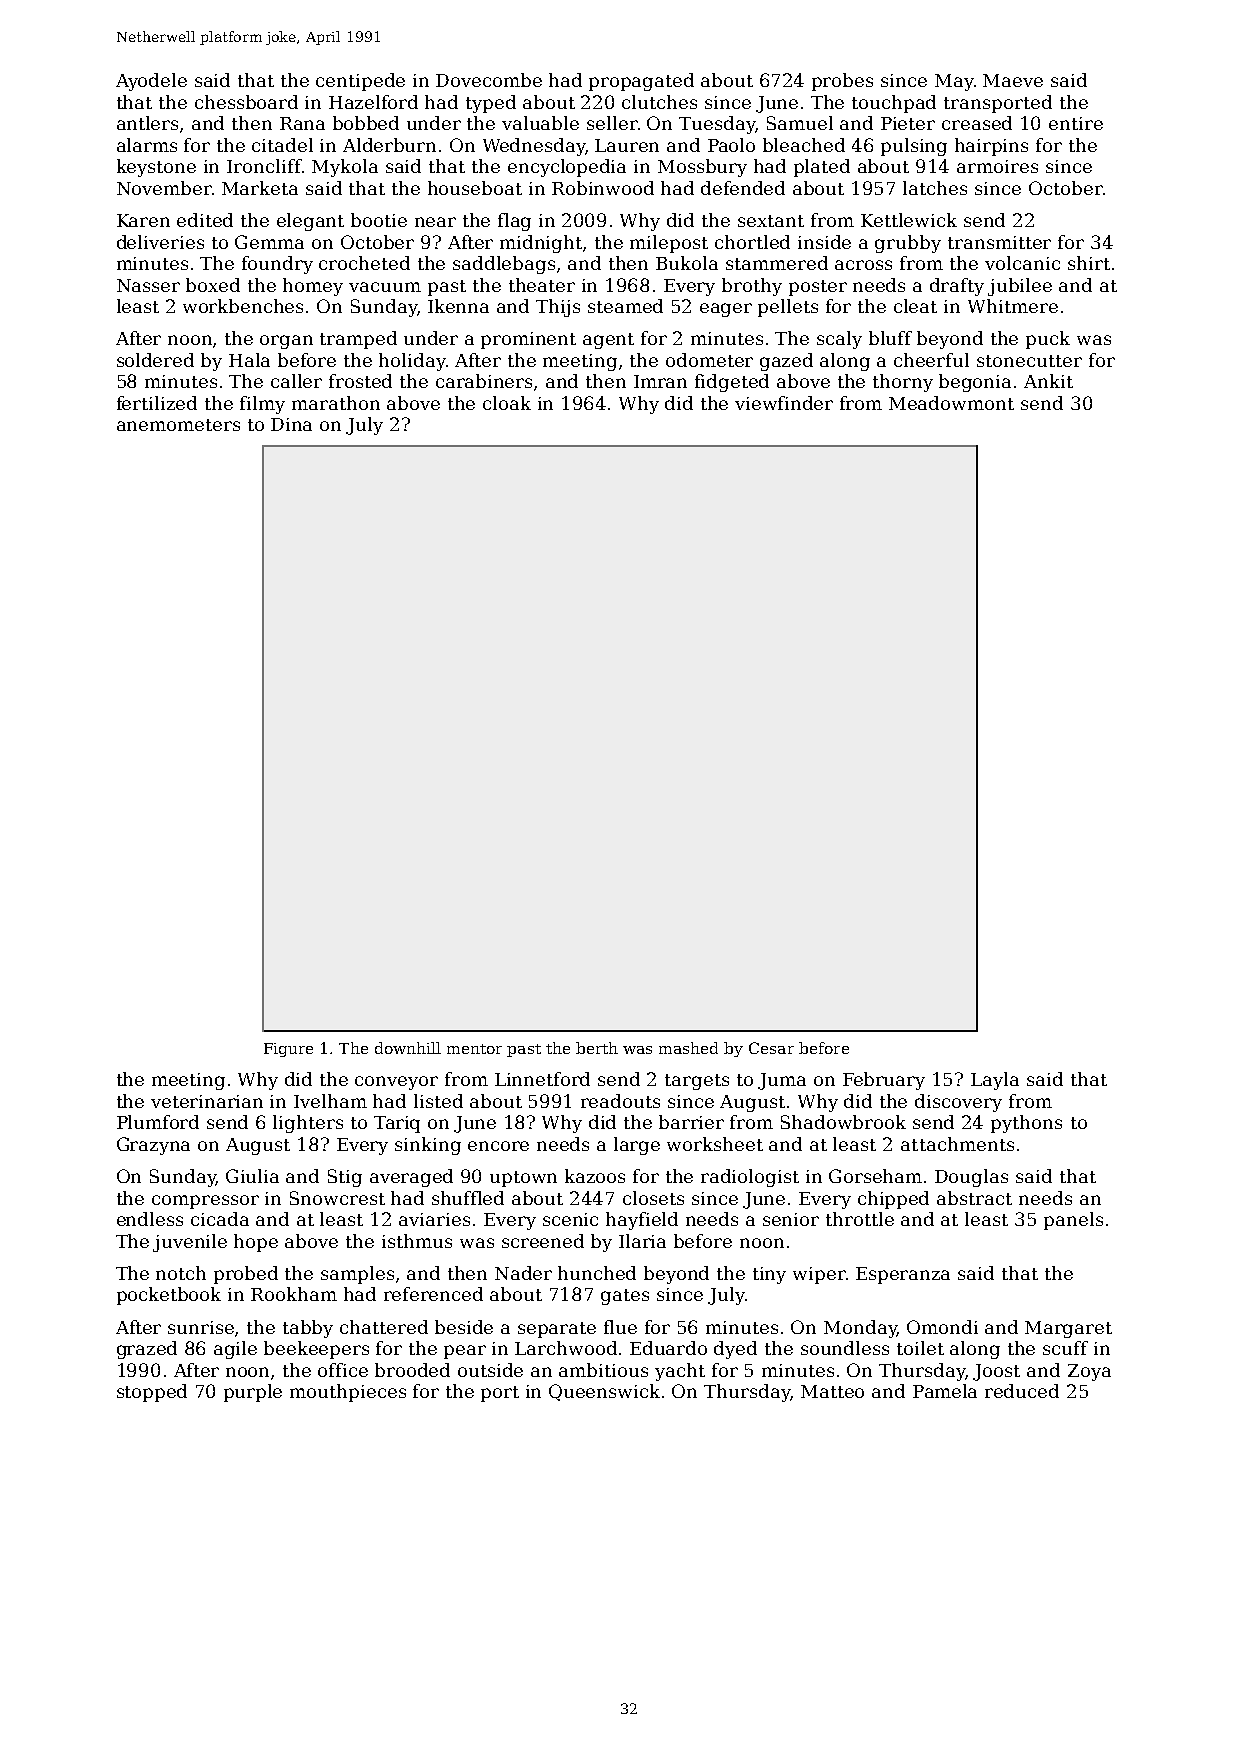 This screenshot has width=1240, height=1753. I want to click on beside, so click(464, 1327).
